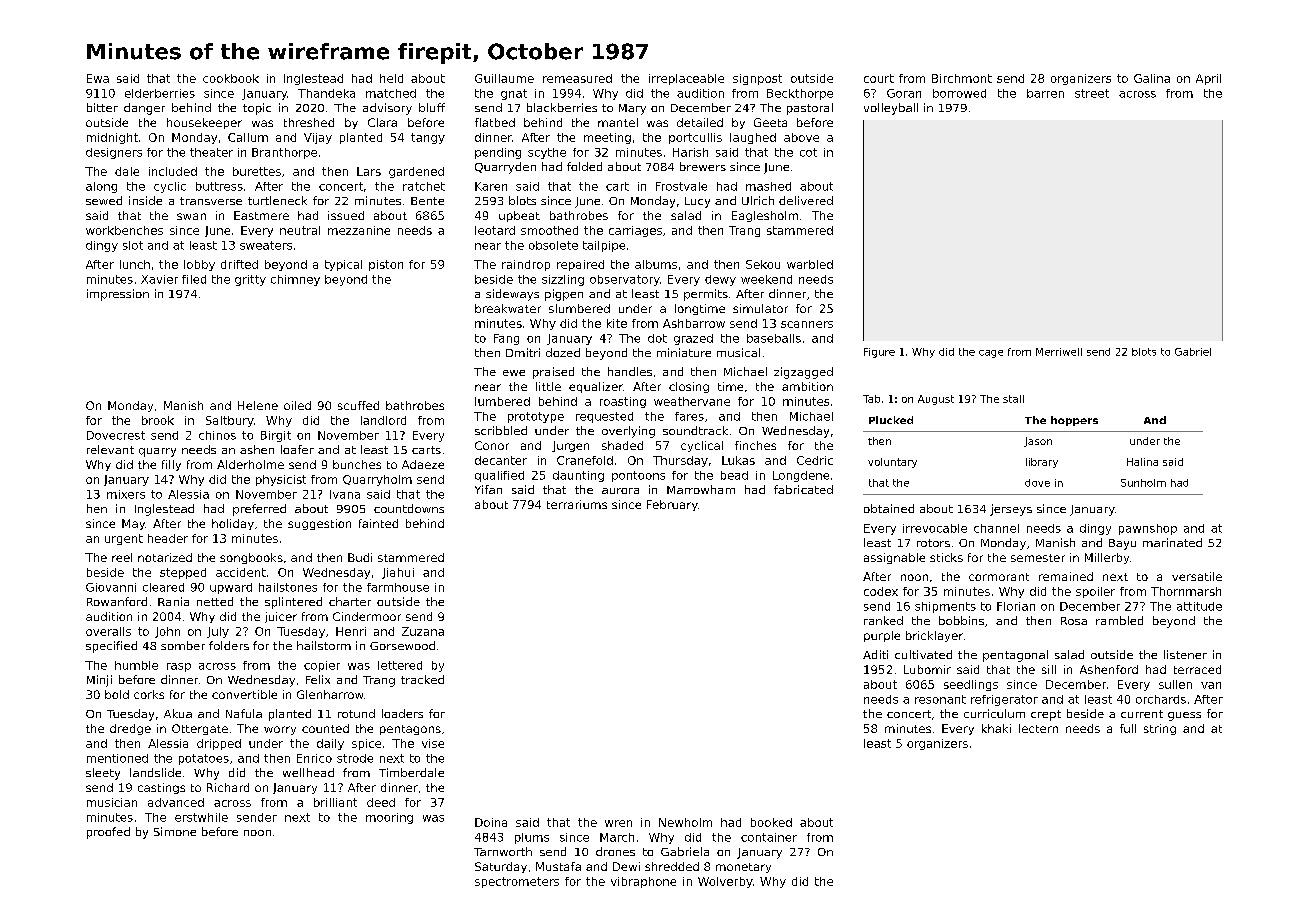 The width and height of the page is (1308, 924). I want to click on warbled, so click(810, 264).
